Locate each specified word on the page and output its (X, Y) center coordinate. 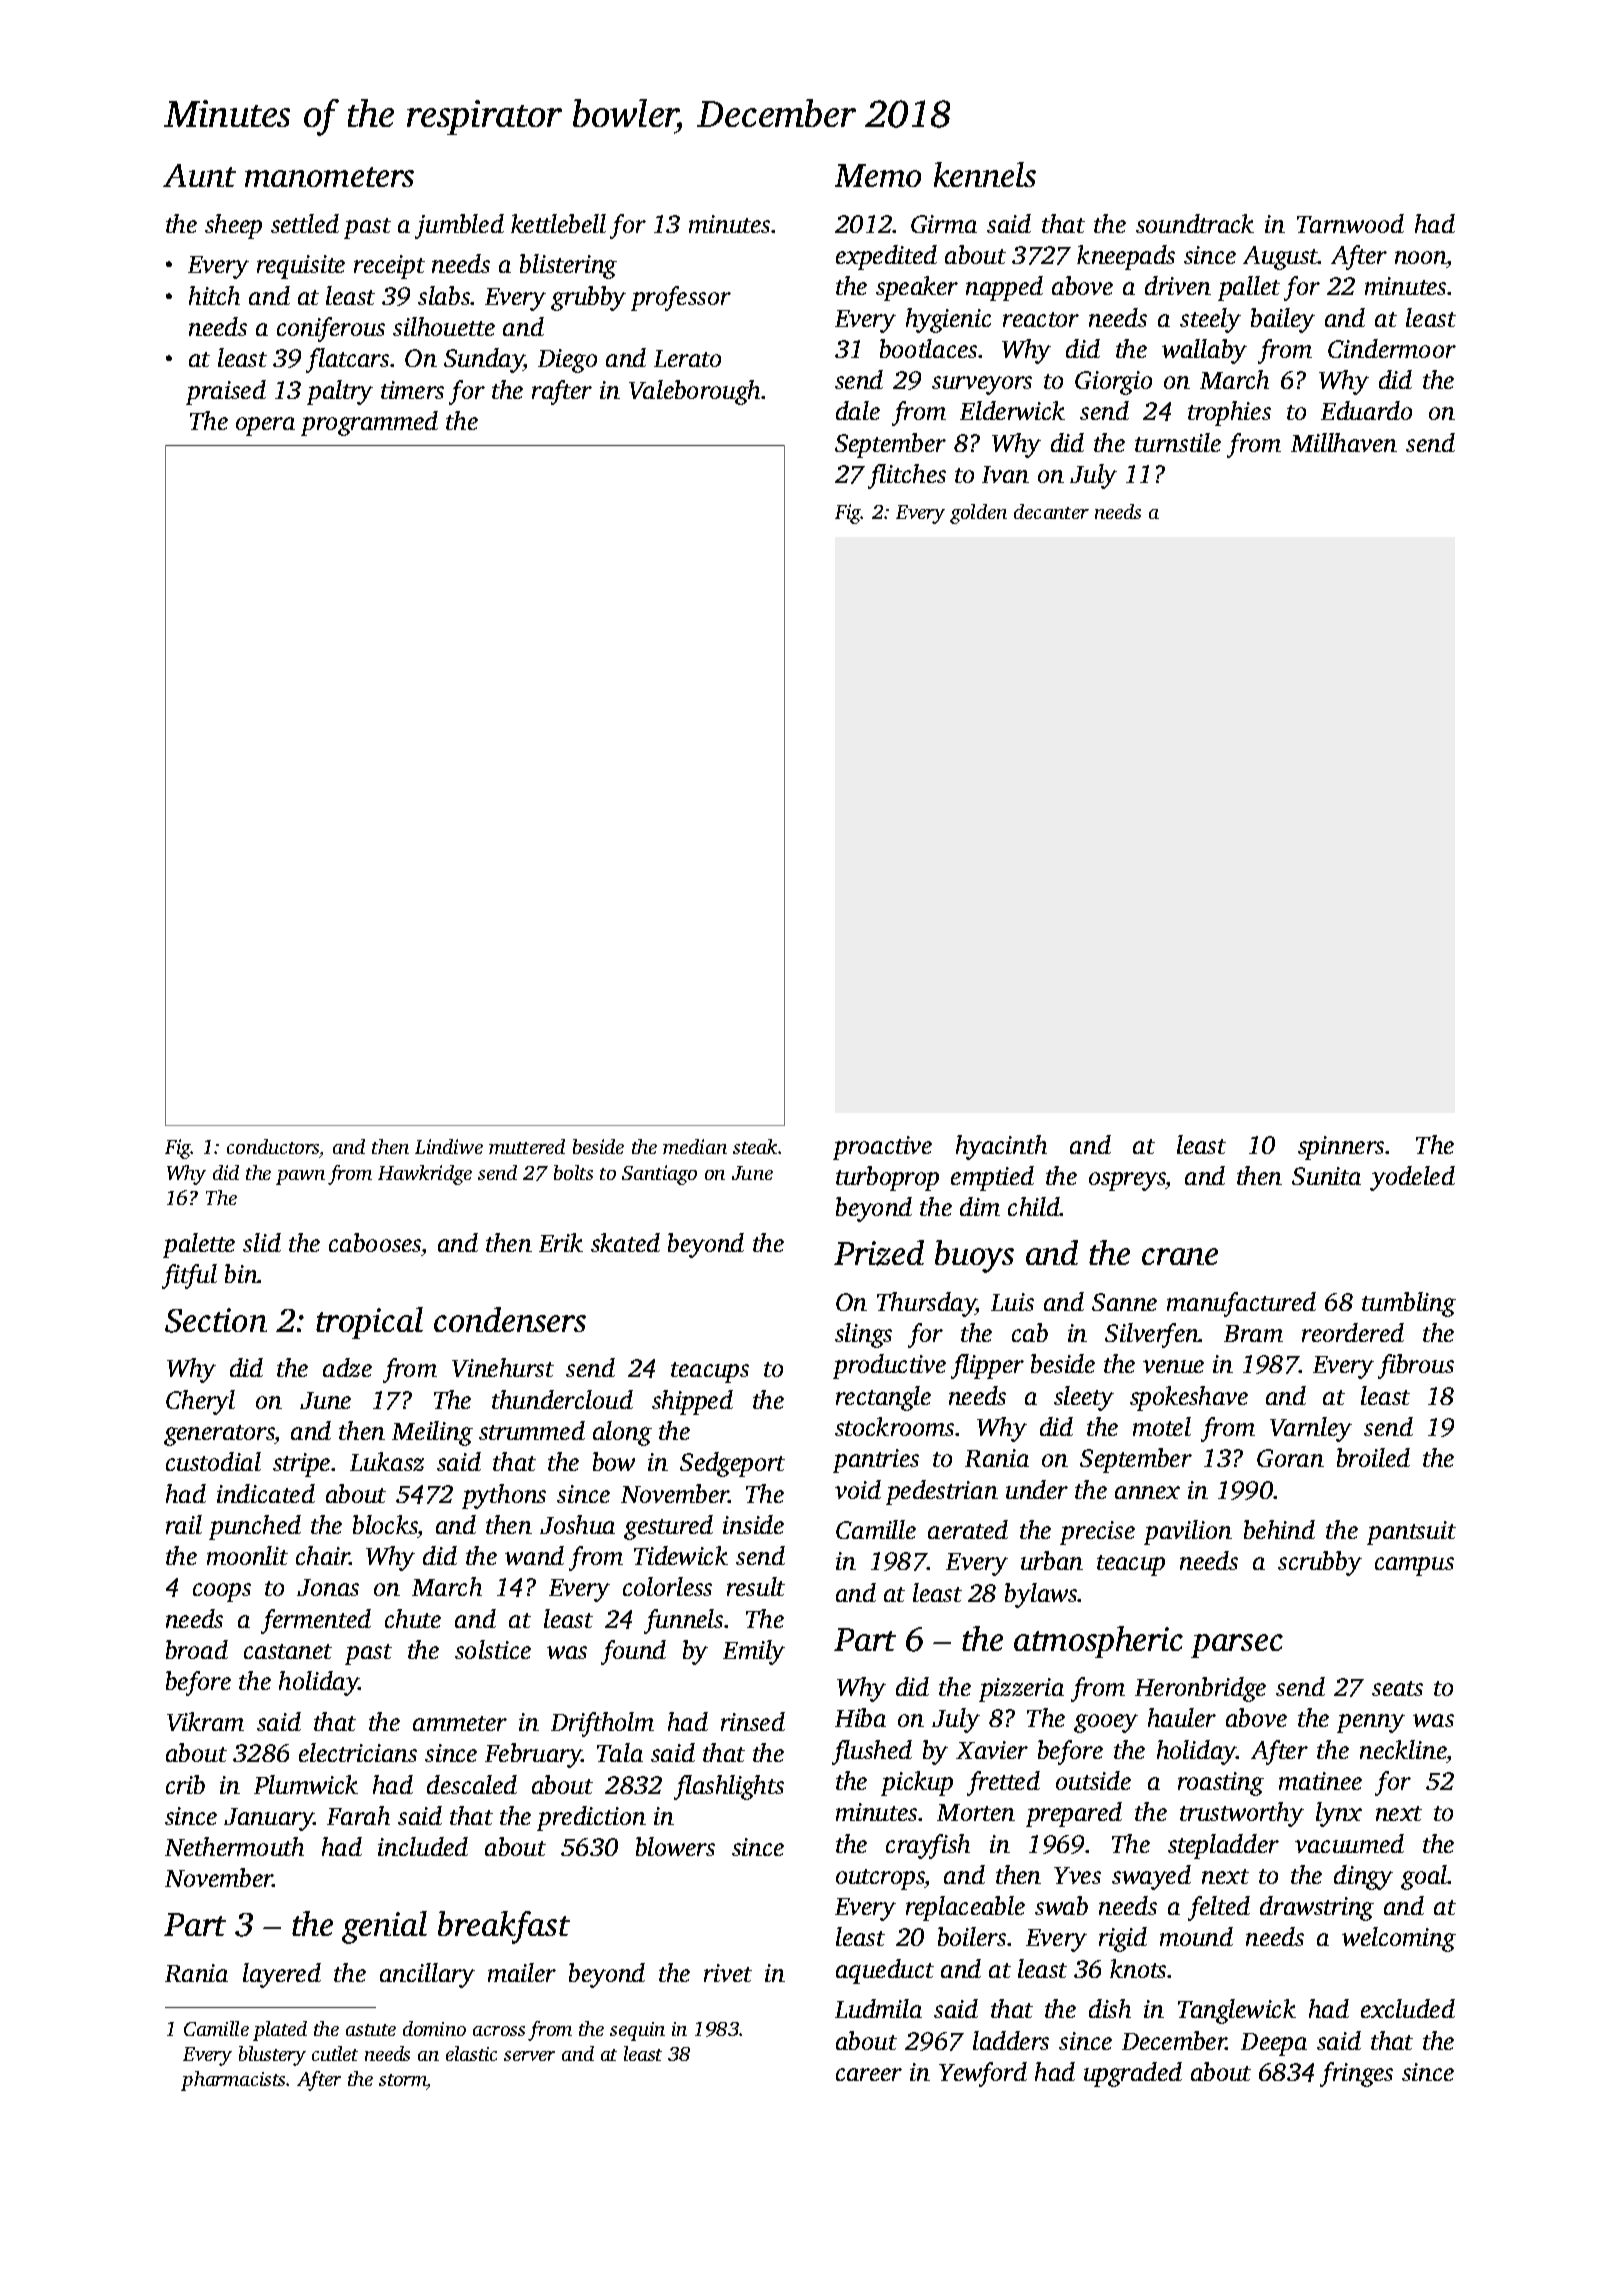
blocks (385, 1524)
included (423, 1846)
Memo (878, 175)
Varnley (1311, 1429)
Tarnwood (1350, 223)
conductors (273, 1148)
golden (978, 514)
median (695, 1146)
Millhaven (1344, 442)
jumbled (459, 226)
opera (265, 426)
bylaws (1041, 1595)
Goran (1290, 1458)
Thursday (926, 1304)
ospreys (1127, 1181)
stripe (301, 1465)
